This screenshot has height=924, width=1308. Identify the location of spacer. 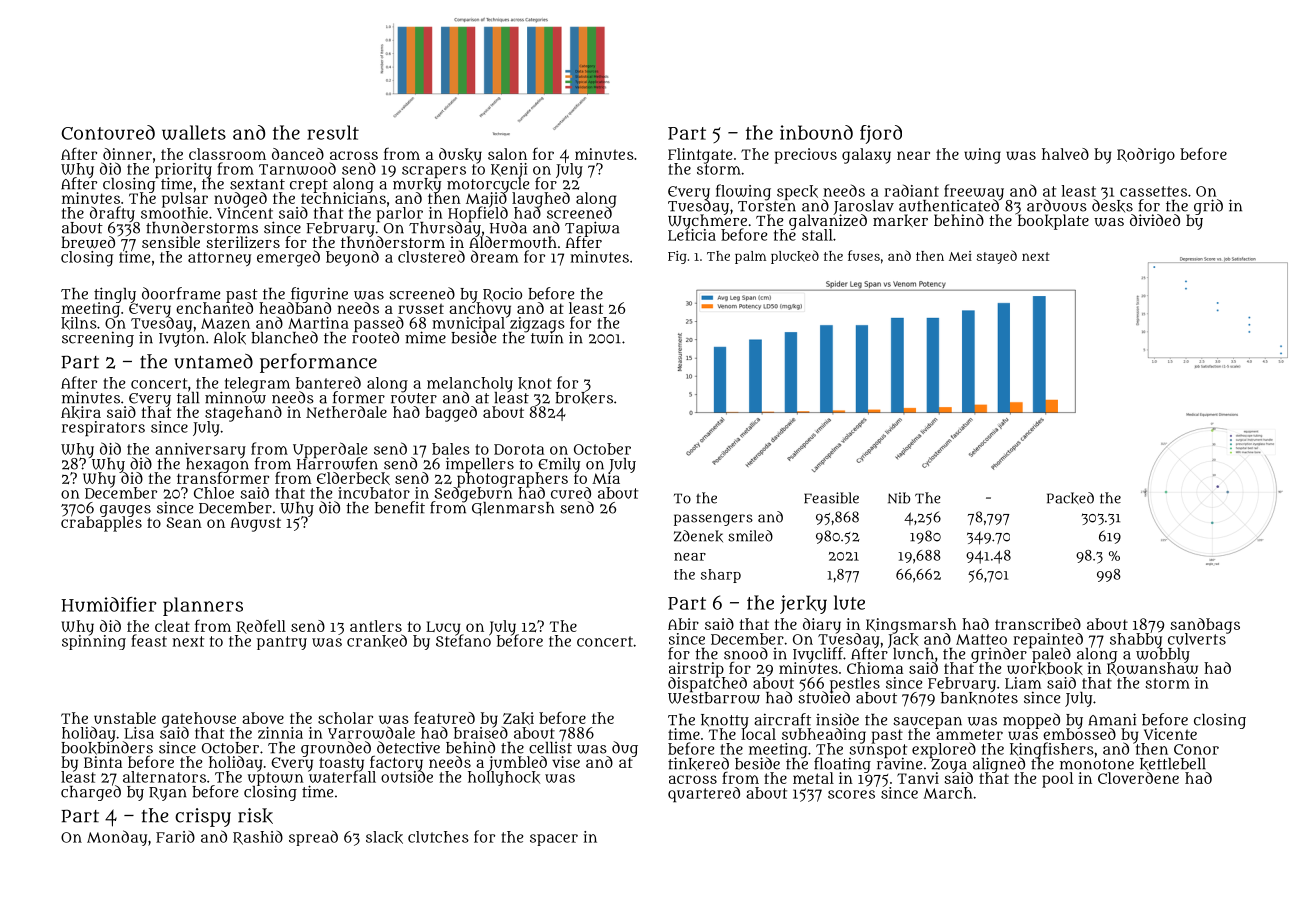
(554, 840).
